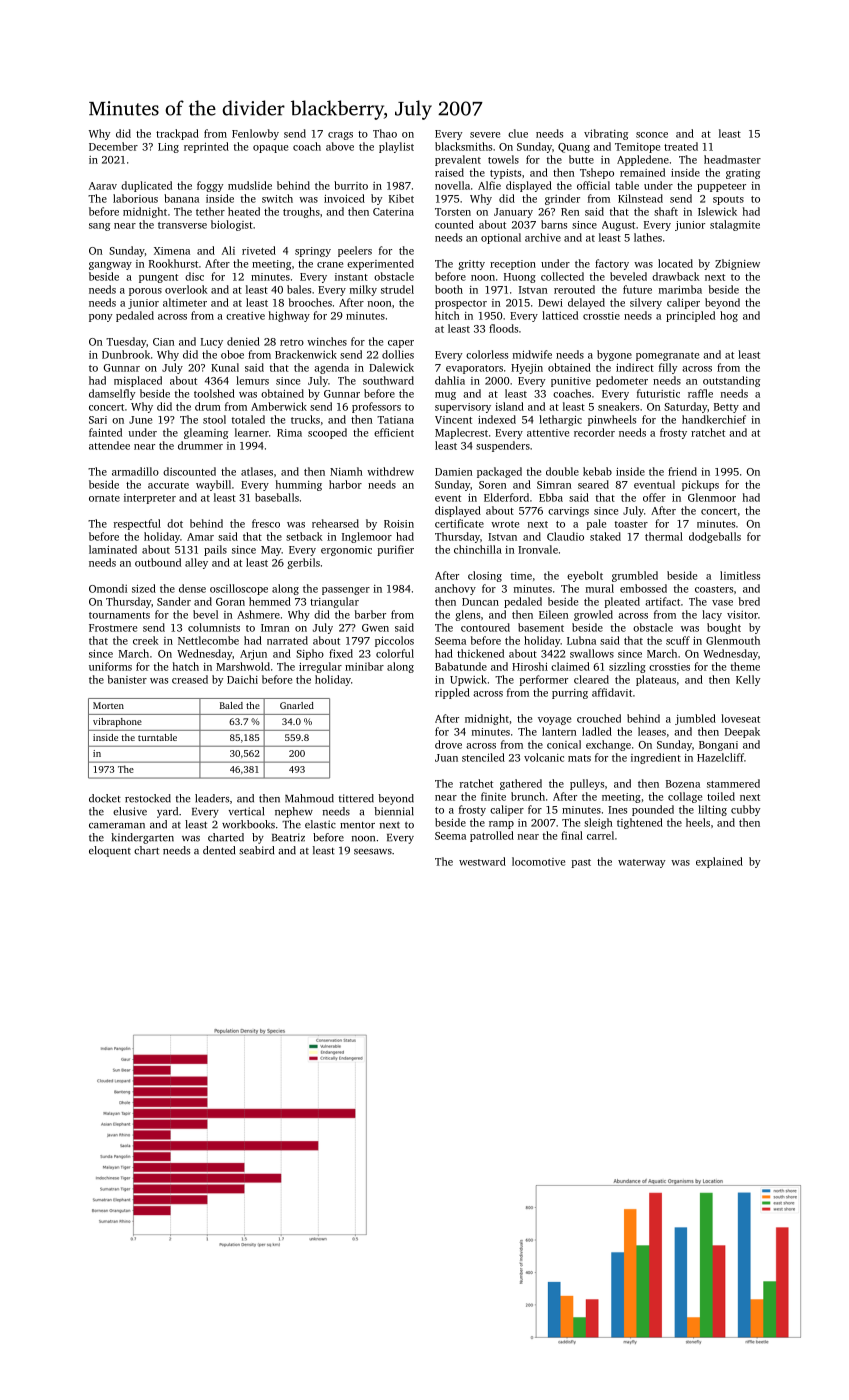 This document has height=1400, width=849. Describe the element at coordinates (105, 798) in the document. I see `docket` at that location.
